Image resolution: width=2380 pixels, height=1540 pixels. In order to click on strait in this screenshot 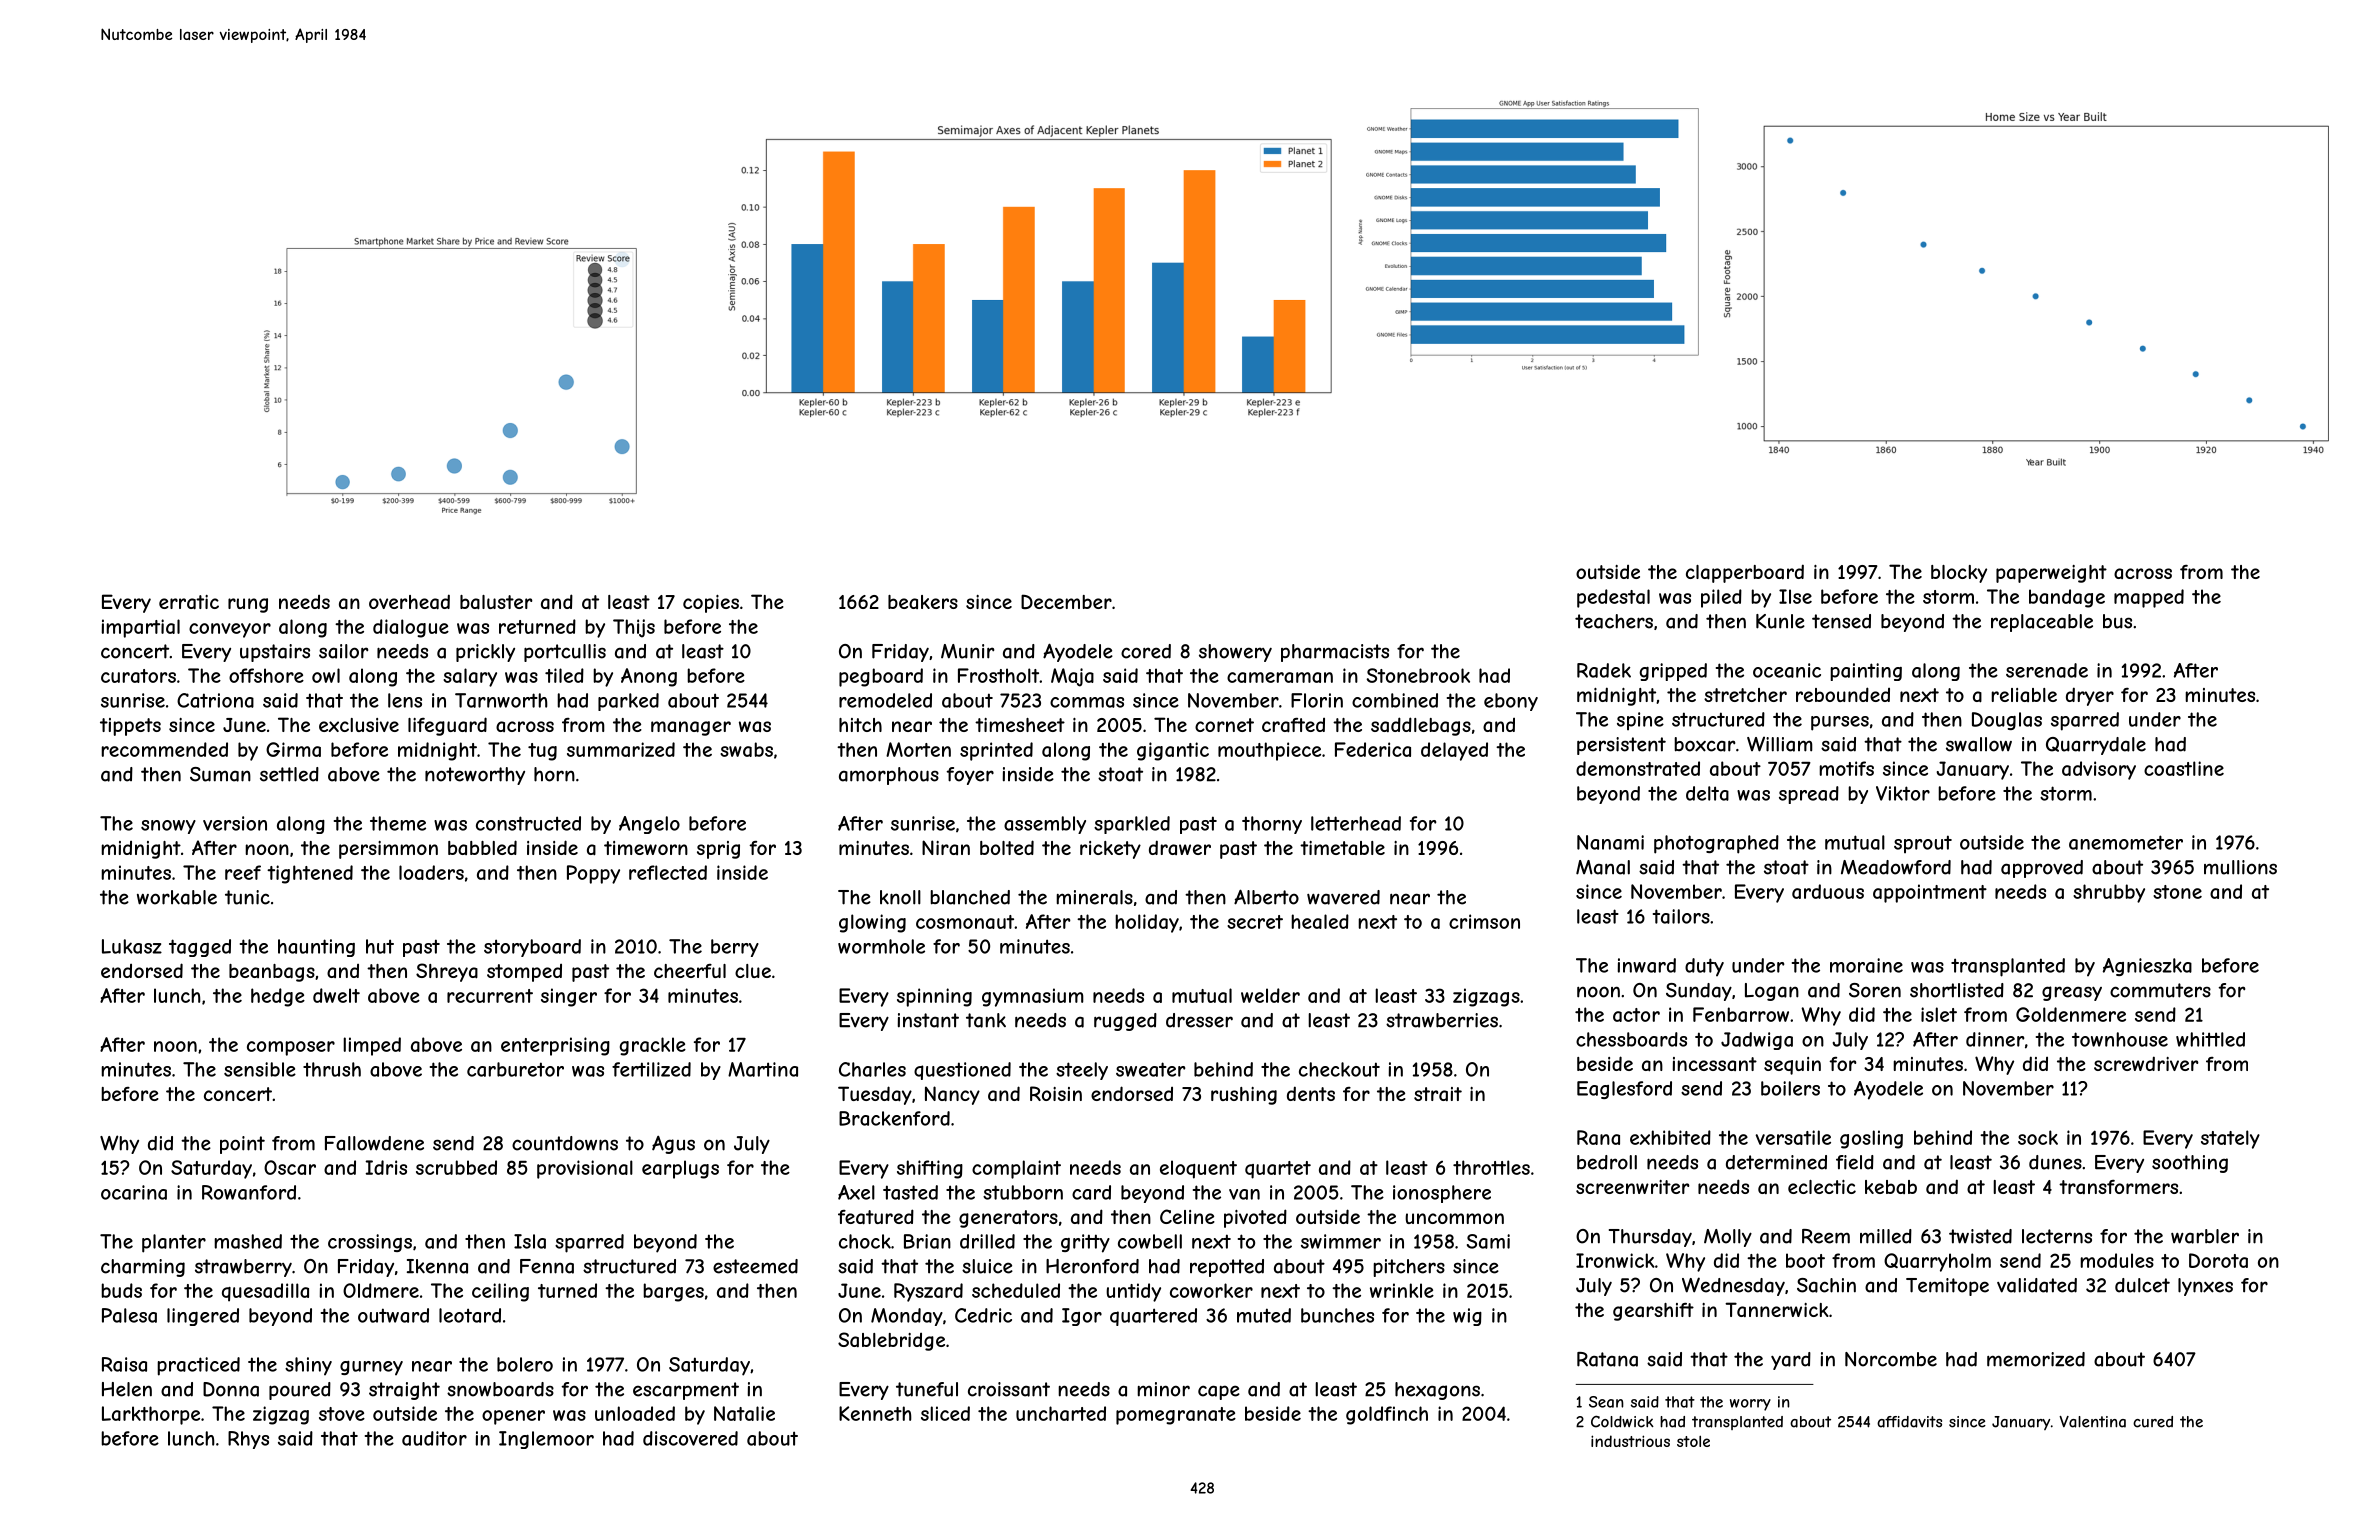, I will do `click(1438, 1094)`.
